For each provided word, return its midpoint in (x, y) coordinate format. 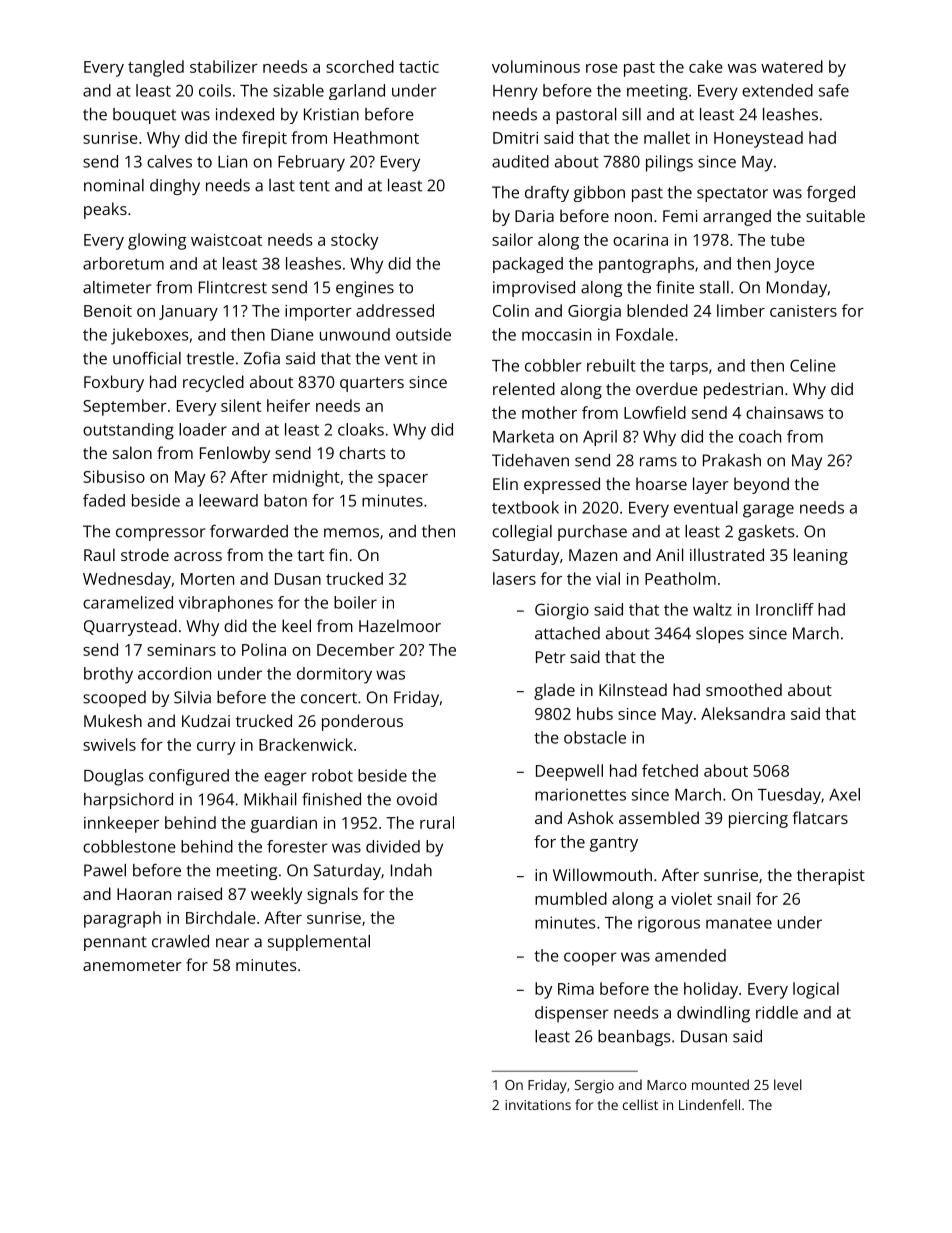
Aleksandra (743, 713)
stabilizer (224, 66)
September (125, 407)
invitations (538, 1105)
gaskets (766, 533)
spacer (403, 480)
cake (706, 66)
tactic (419, 67)
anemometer (132, 965)
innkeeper (121, 824)
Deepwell (569, 772)
